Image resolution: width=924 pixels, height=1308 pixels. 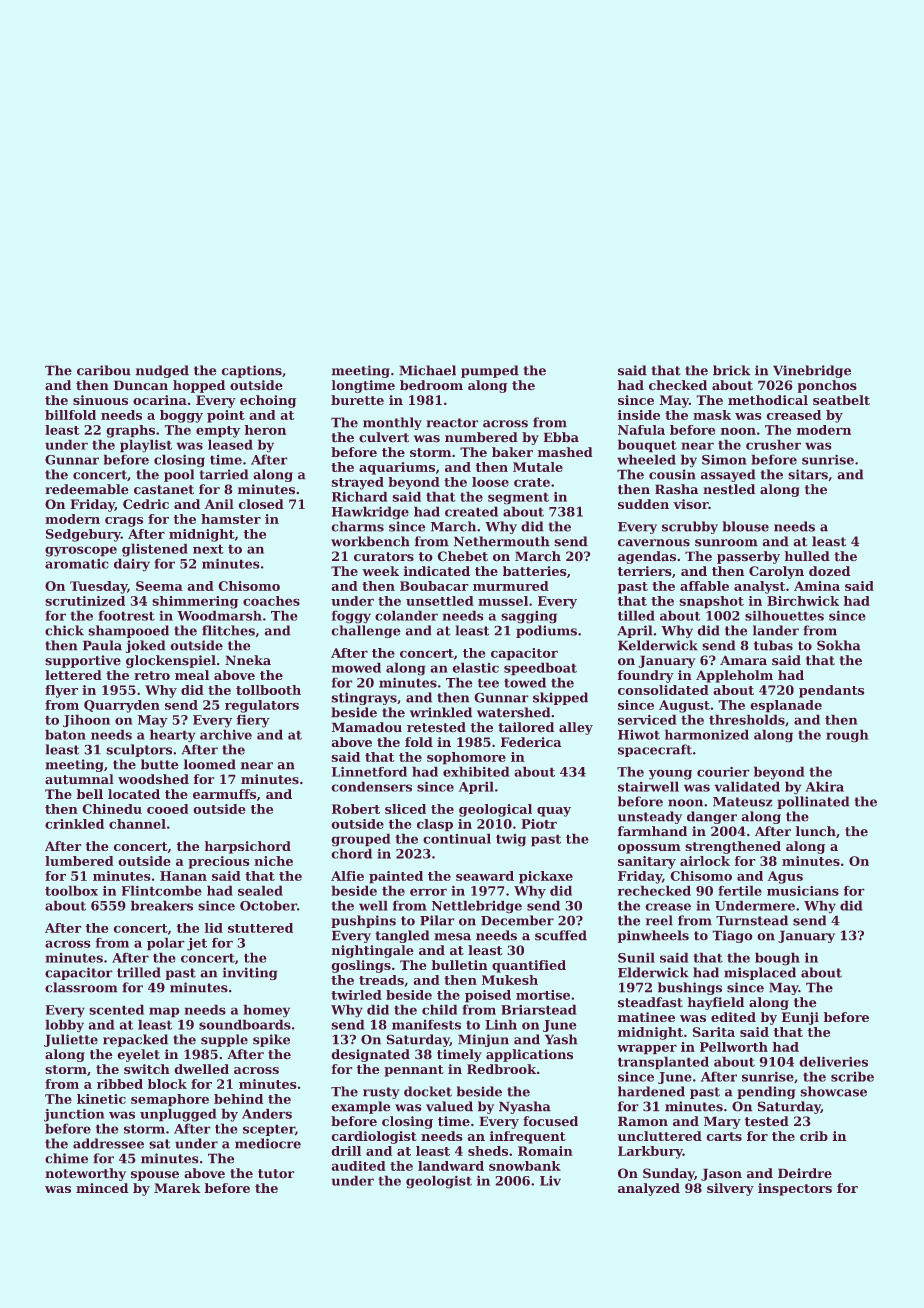 I want to click on minced, so click(x=102, y=1188).
